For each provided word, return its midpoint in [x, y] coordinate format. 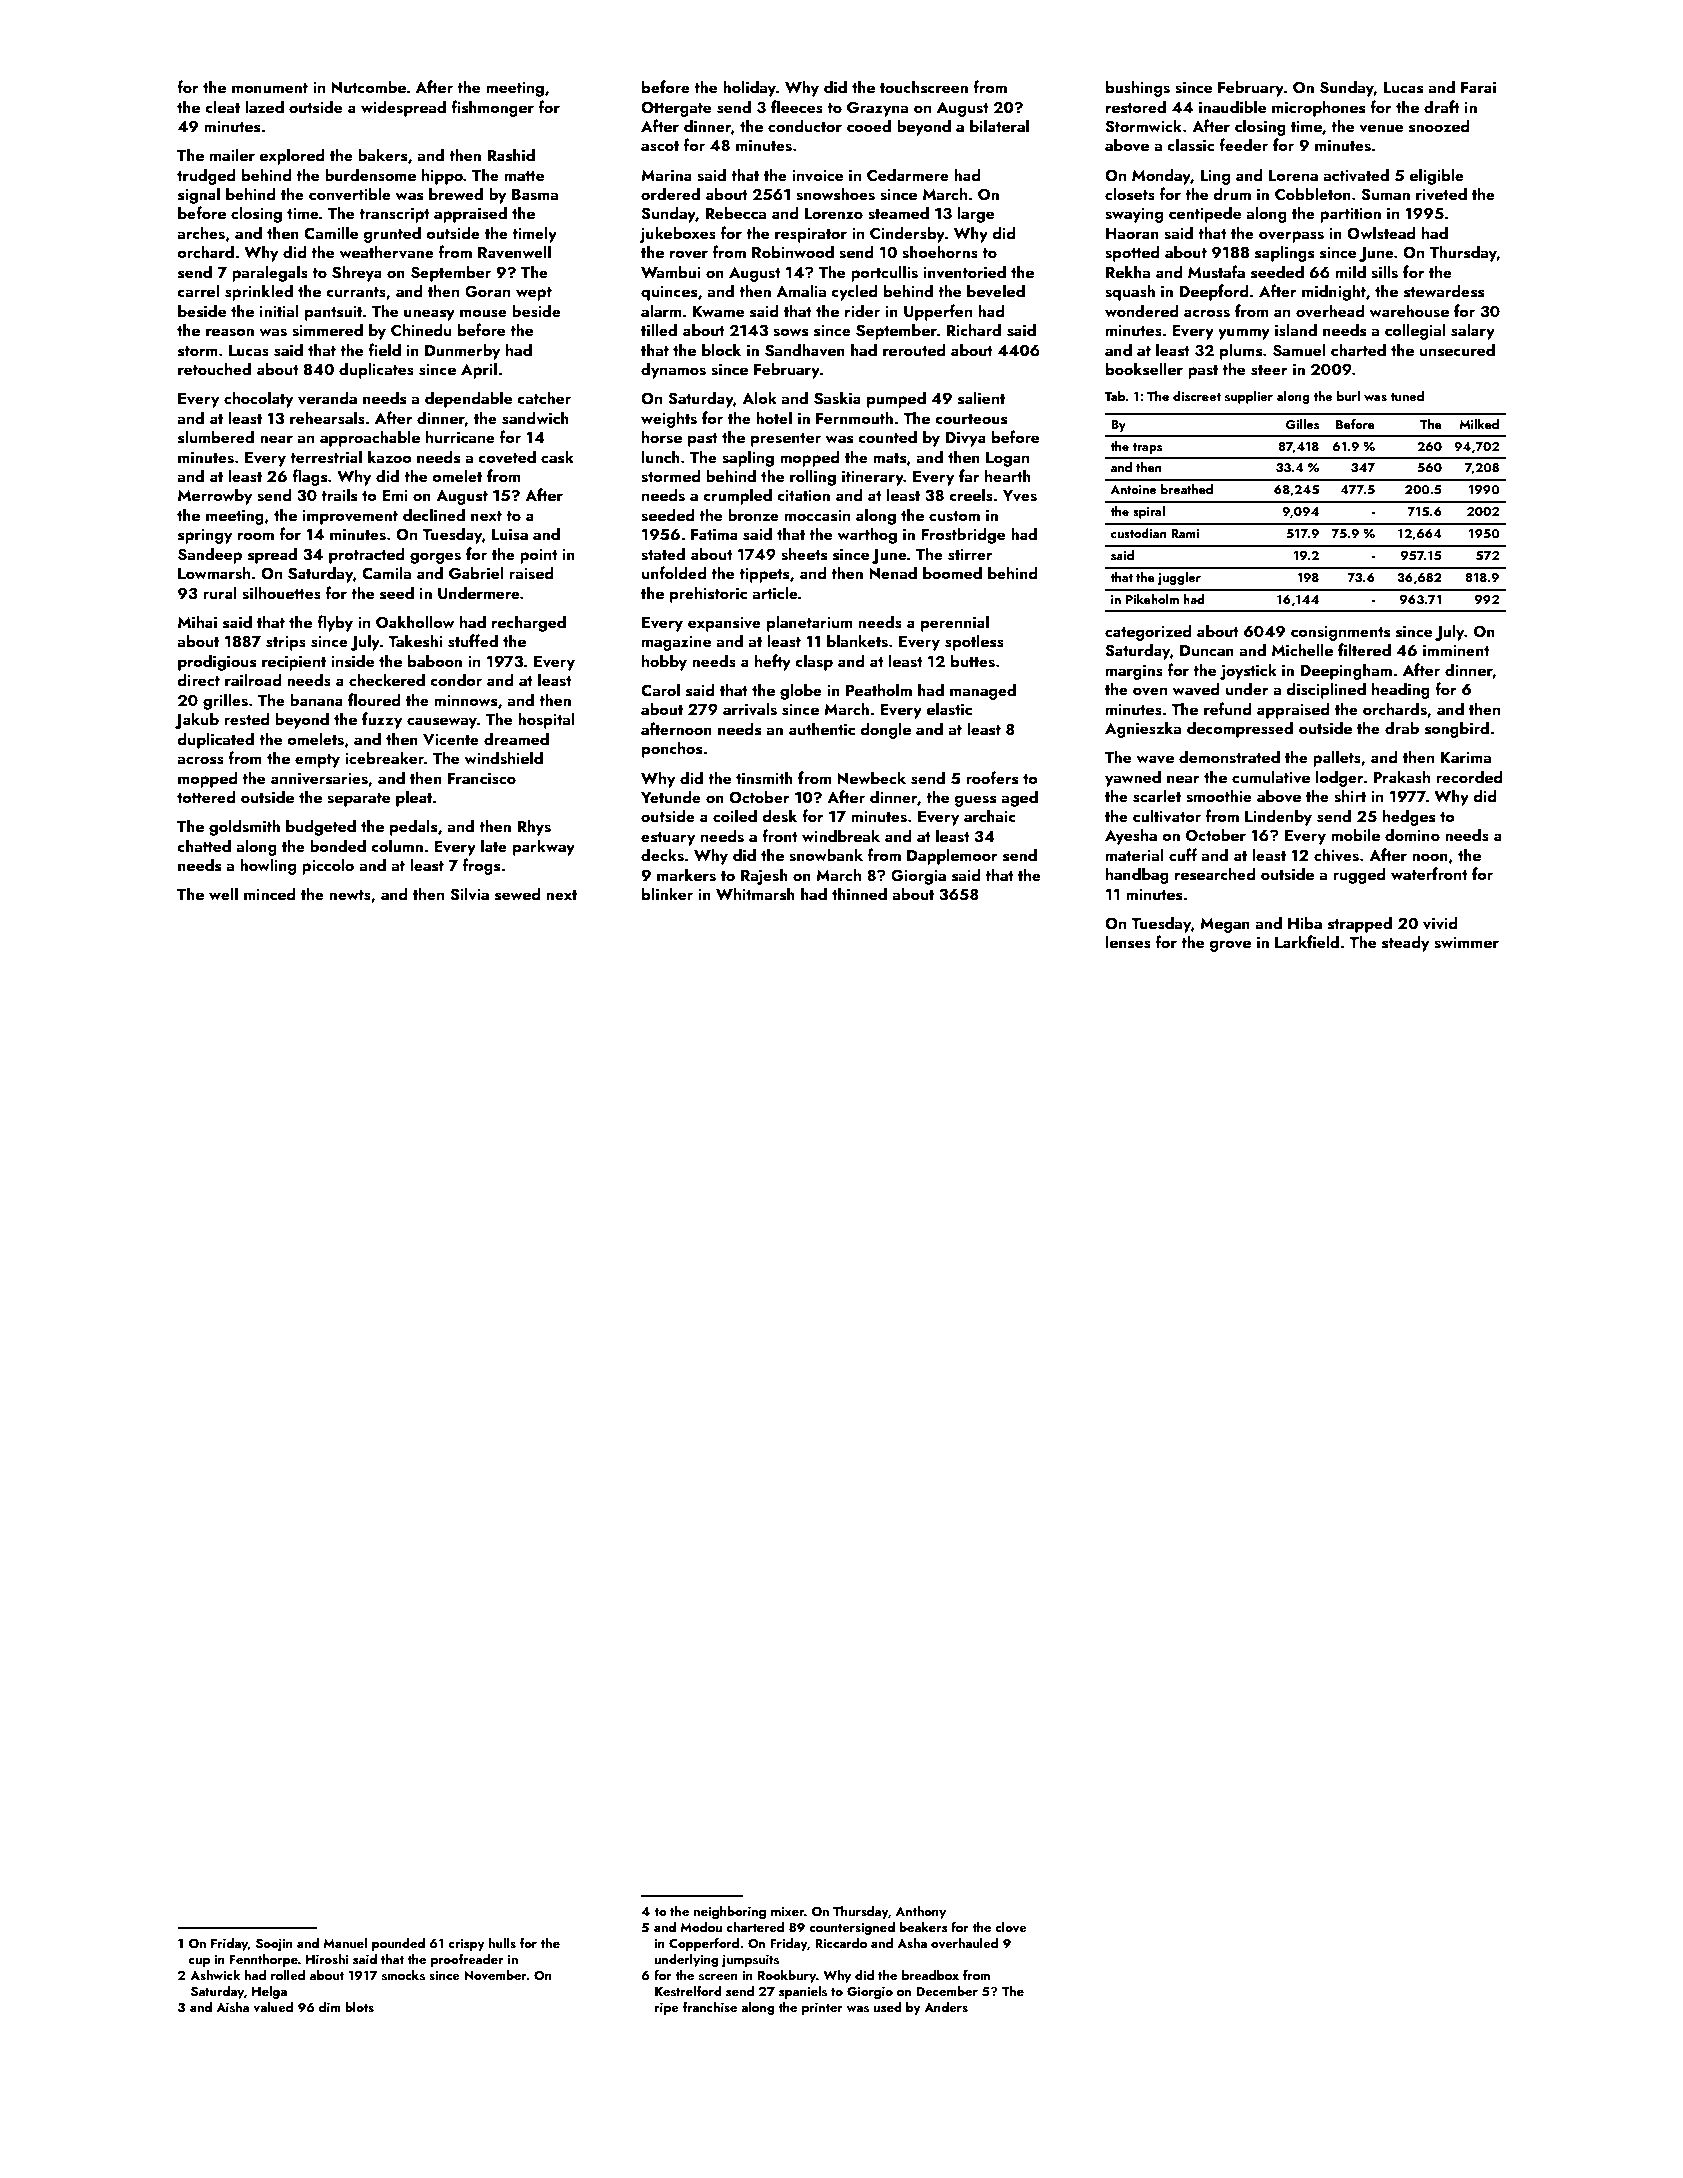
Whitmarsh [755, 894]
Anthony [921, 1912]
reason [230, 332]
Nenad [893, 572]
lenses [1128, 942]
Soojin [274, 1944]
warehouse [1409, 311]
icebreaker [384, 757]
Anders [946, 2007]
